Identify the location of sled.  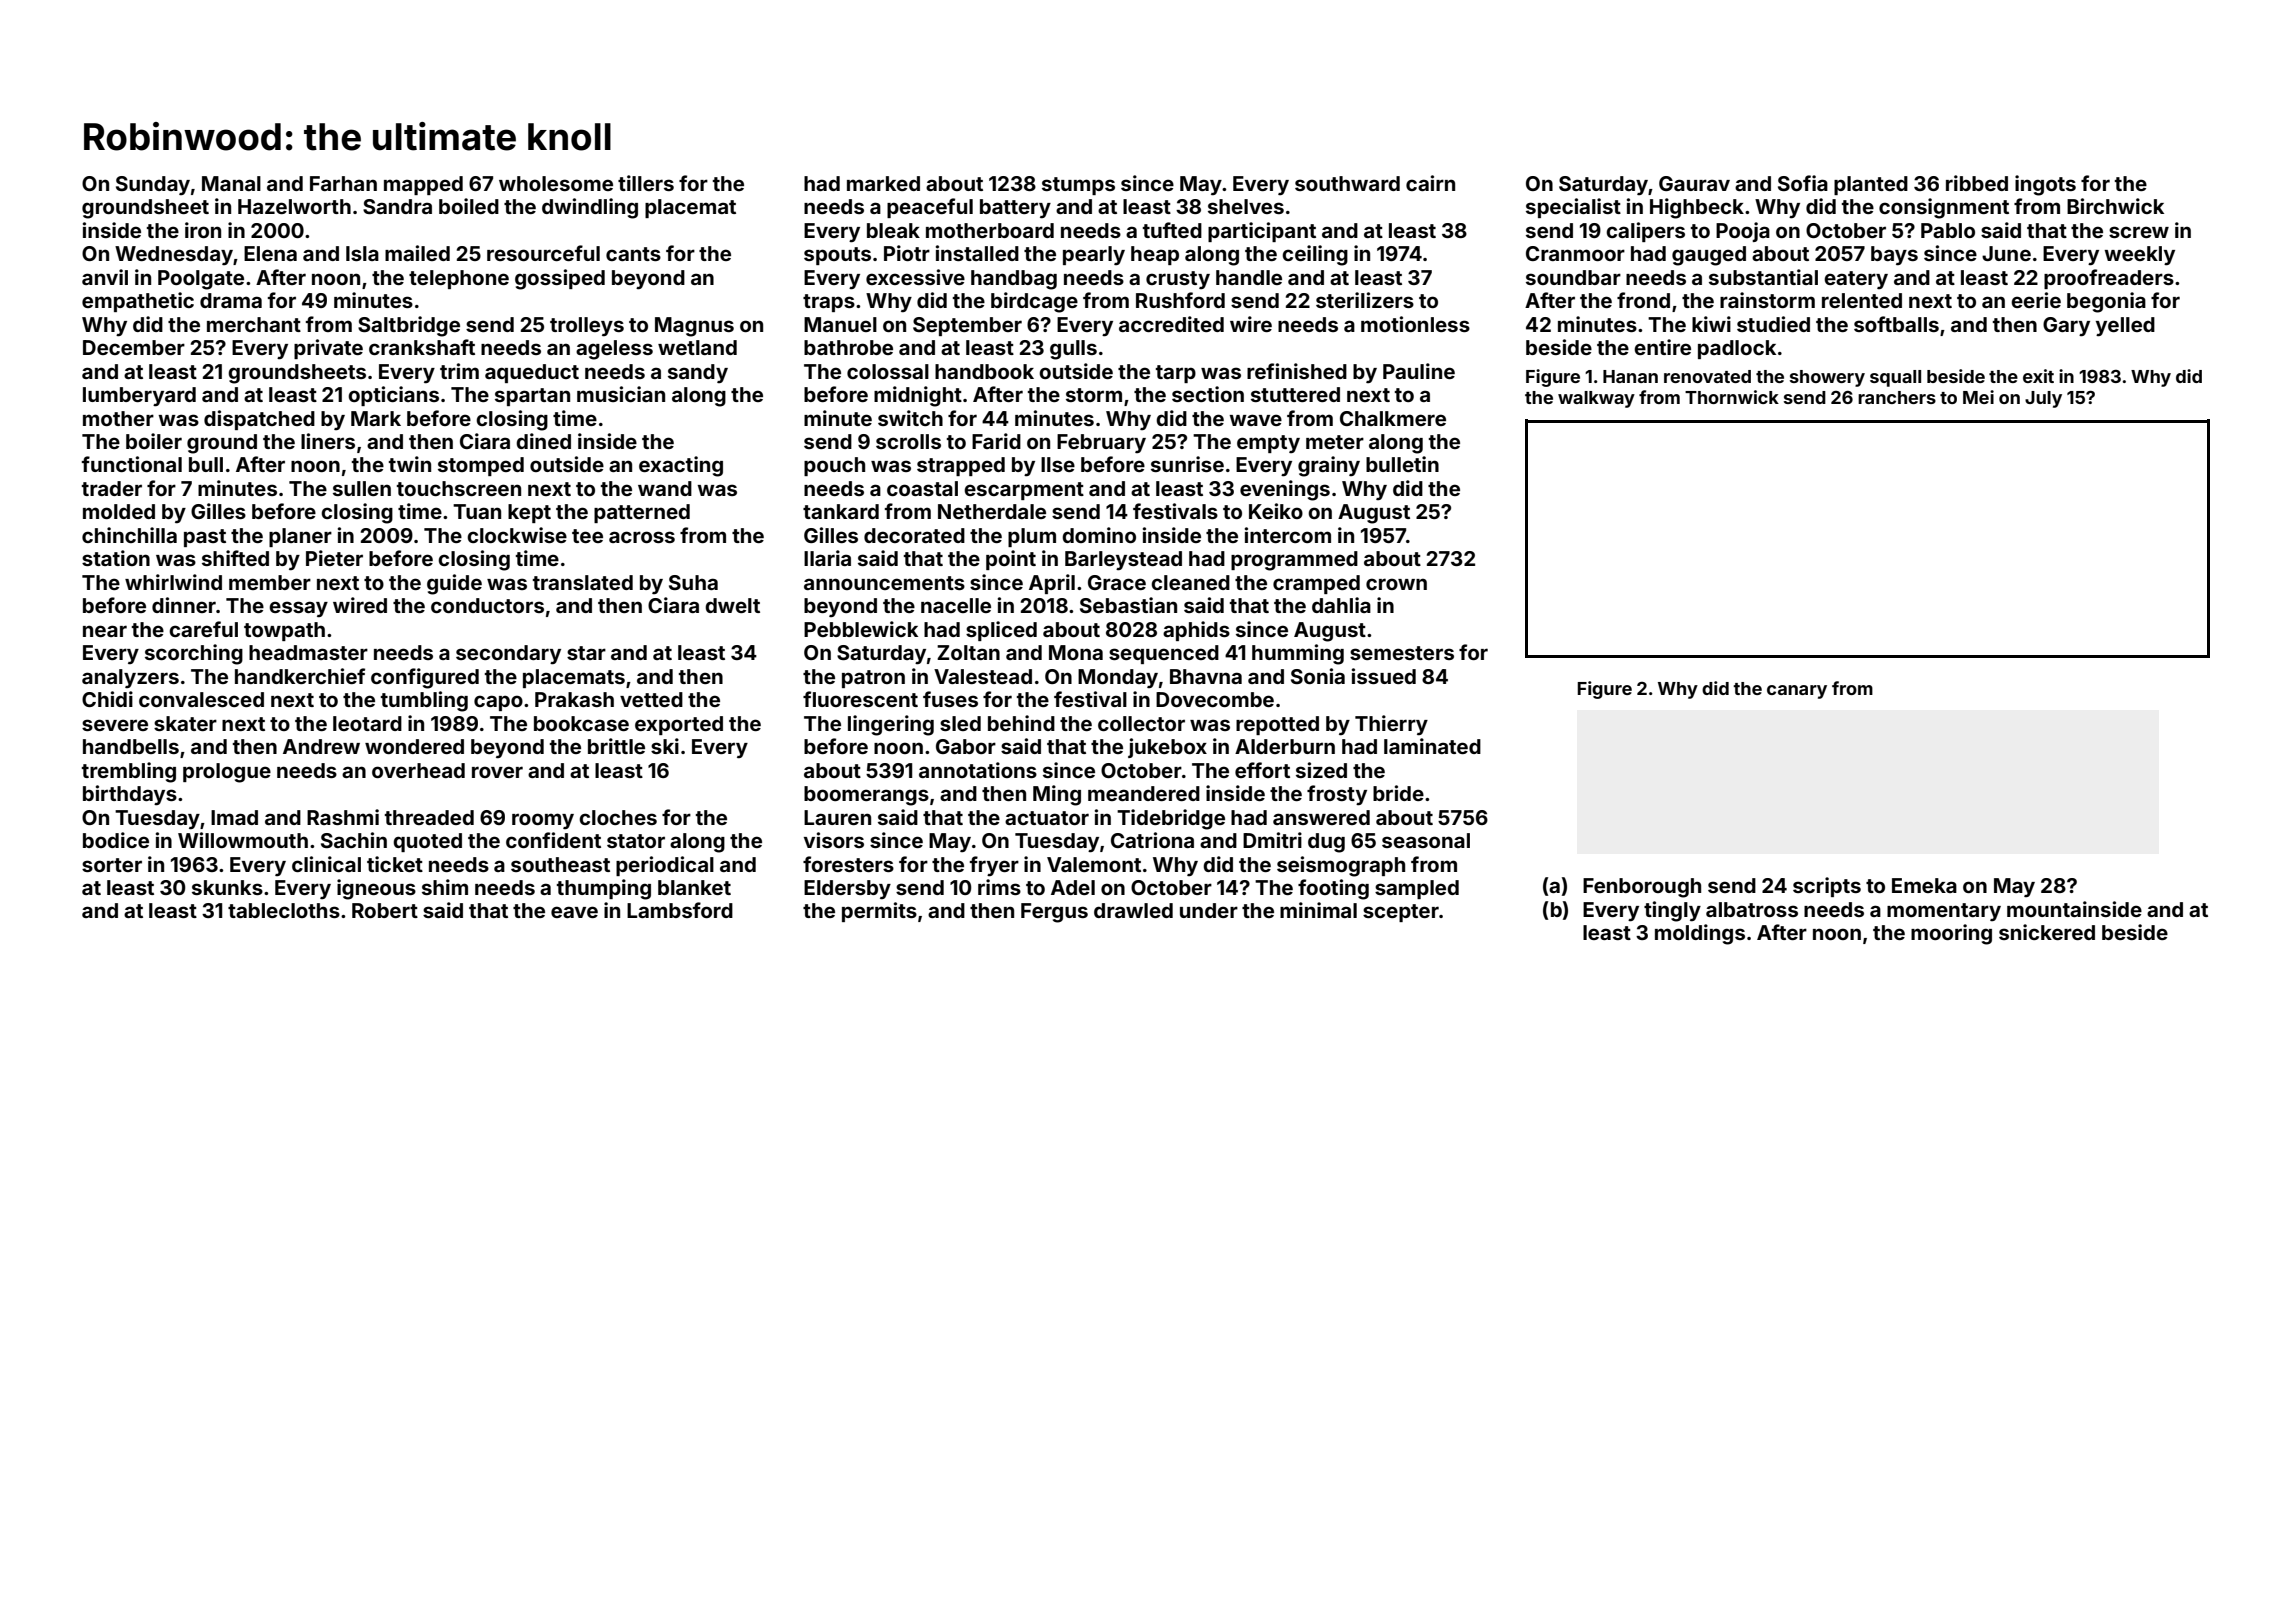
(960, 723).
